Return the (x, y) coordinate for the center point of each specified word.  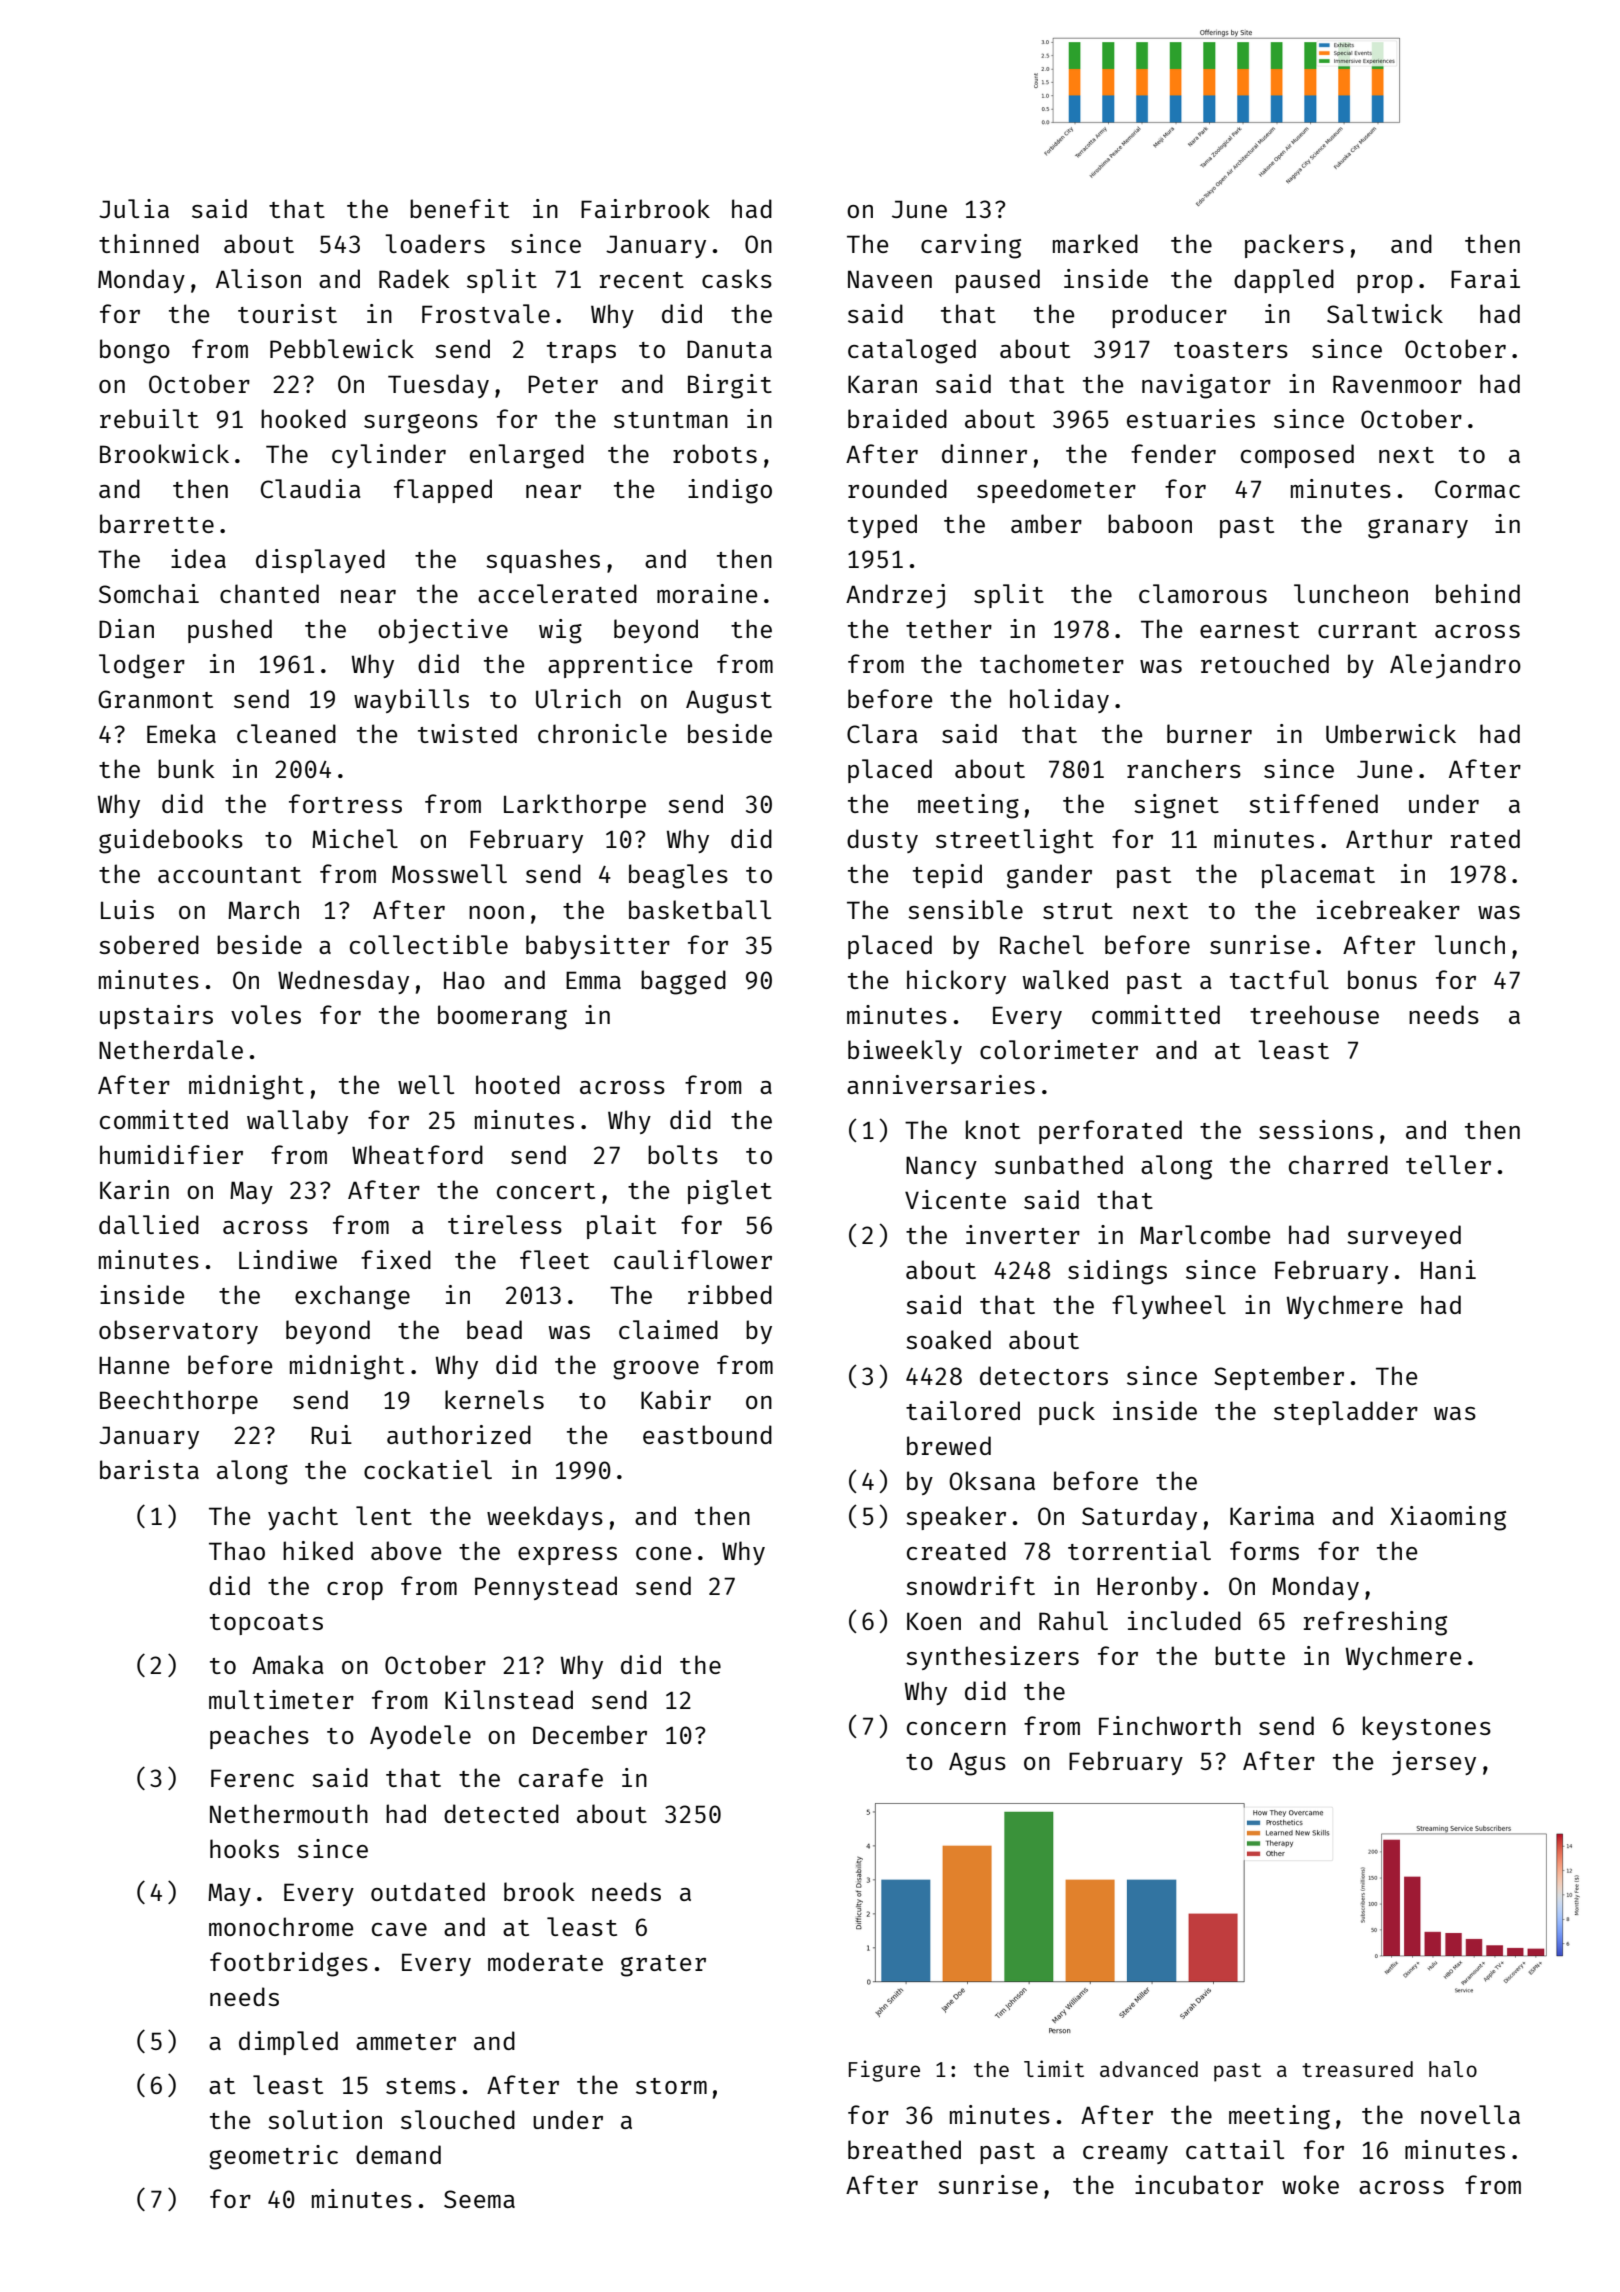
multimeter (281, 1699)
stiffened (1313, 803)
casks (737, 278)
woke (1310, 2184)
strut (1078, 911)
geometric (273, 2157)
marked (1095, 243)
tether (949, 628)
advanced (1149, 2069)
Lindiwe (288, 1259)
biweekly (905, 1052)
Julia (134, 208)
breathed (904, 2149)
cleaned (286, 733)
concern (956, 1728)
